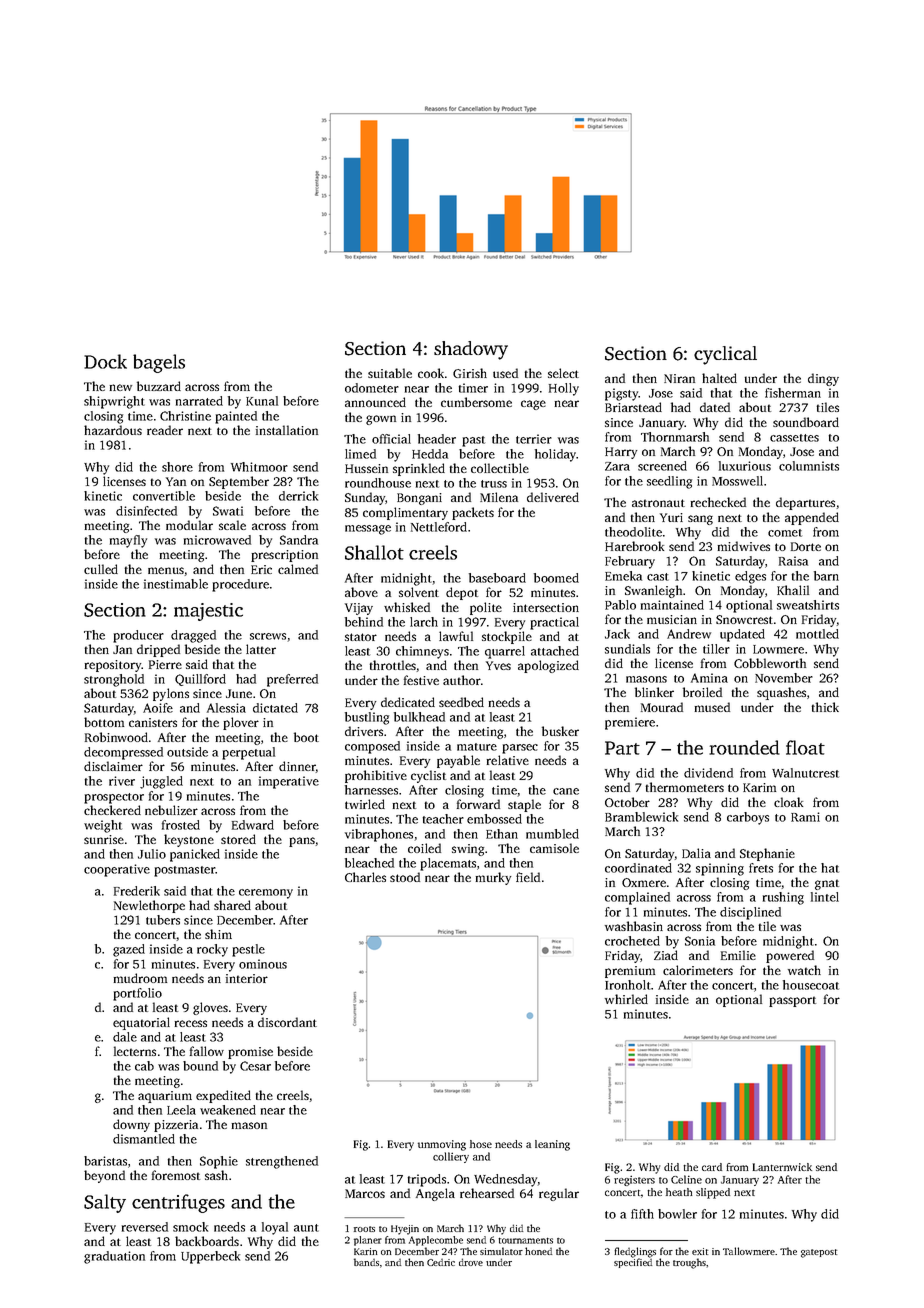 The width and height of the page is (924, 1308). Describe the element at coordinates (262, 401) in the page. I see `Kunal` at that location.
